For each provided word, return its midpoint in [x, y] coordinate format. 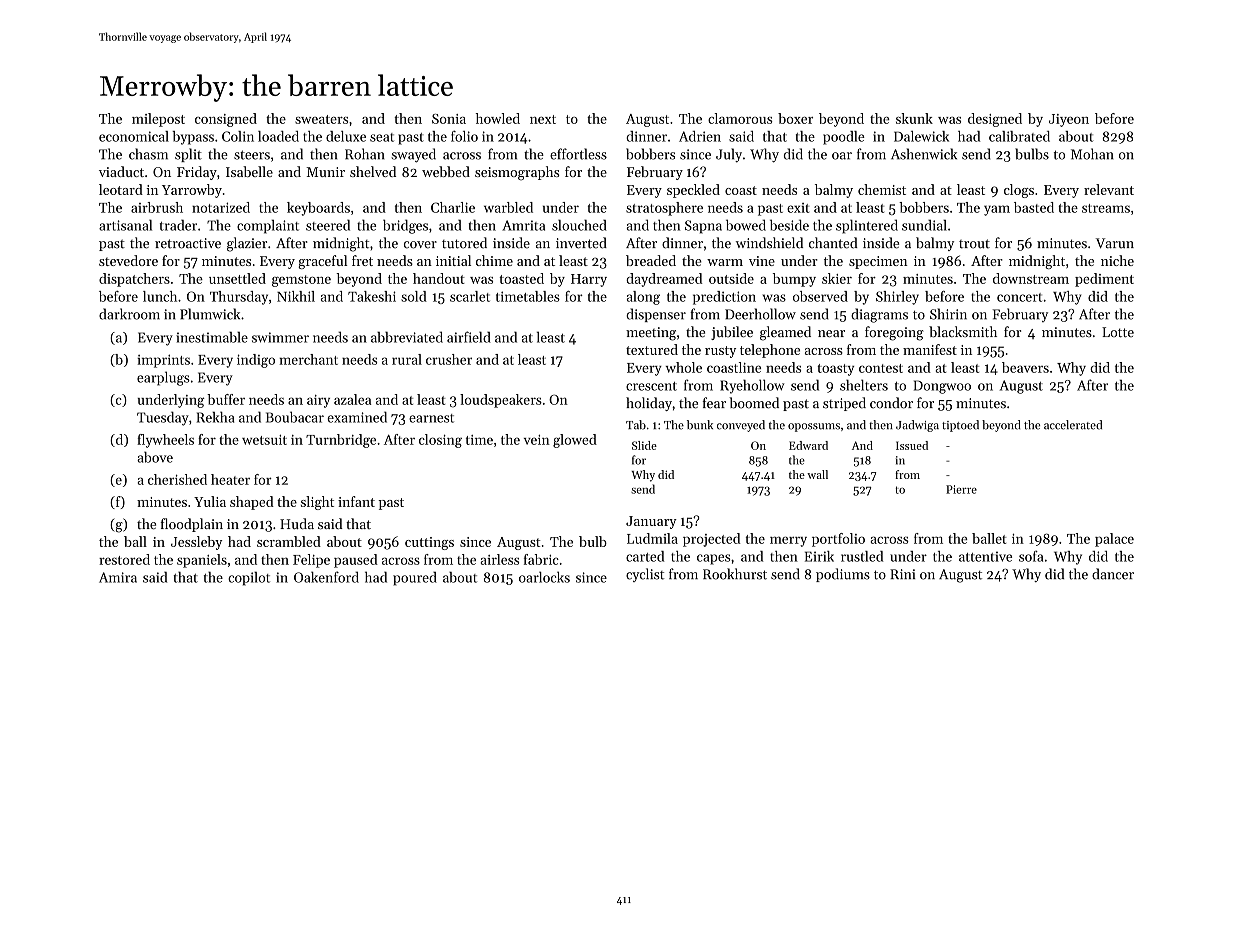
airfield [469, 337]
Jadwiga [917, 426]
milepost [158, 120]
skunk [914, 118]
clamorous [740, 118]
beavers [1025, 367]
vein [537, 440]
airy [318, 401]
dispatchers [134, 280]
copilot [249, 578]
